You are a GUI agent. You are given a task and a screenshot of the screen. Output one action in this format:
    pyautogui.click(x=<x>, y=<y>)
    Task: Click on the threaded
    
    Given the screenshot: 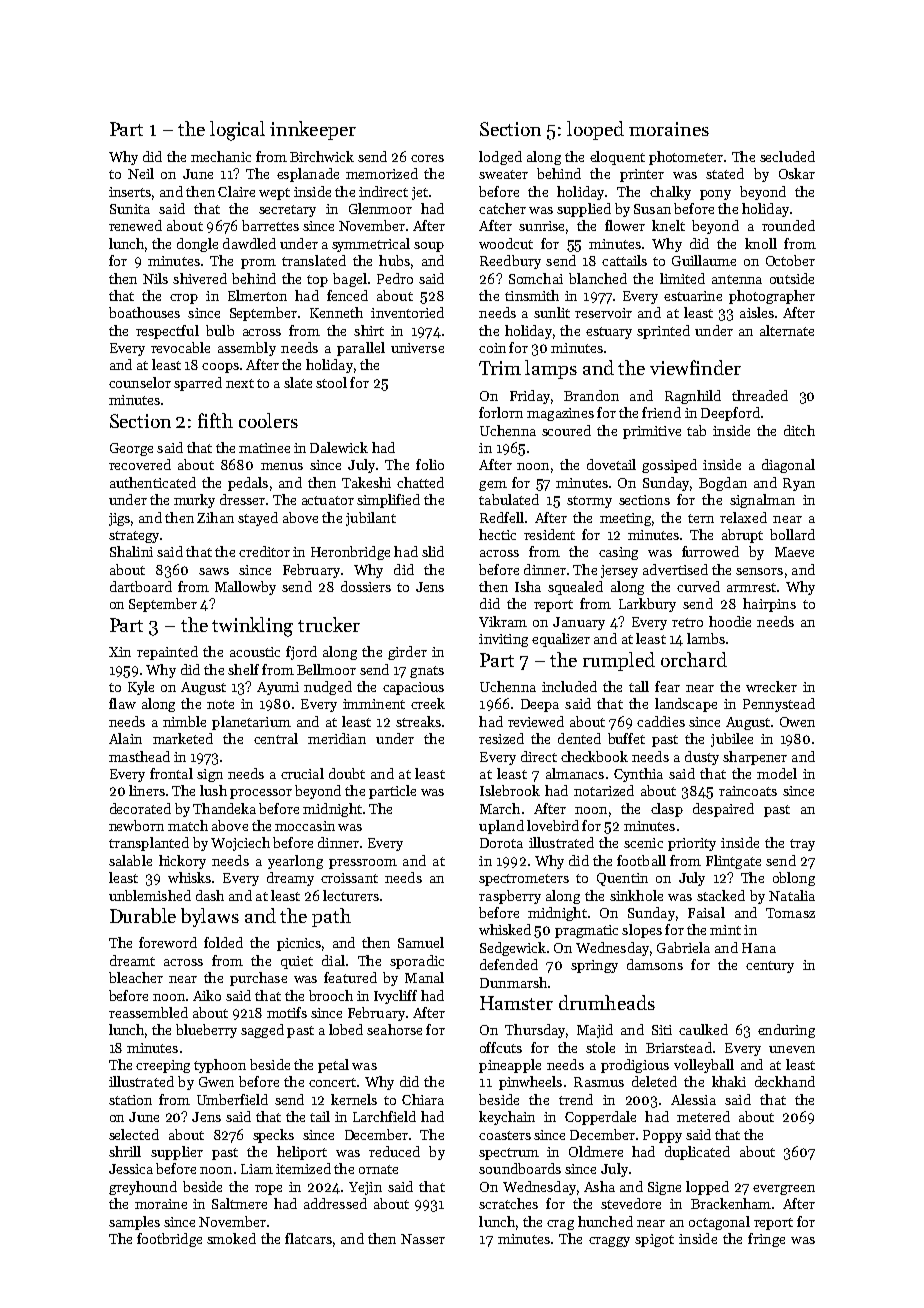 What is the action you would take?
    pyautogui.click(x=760, y=395)
